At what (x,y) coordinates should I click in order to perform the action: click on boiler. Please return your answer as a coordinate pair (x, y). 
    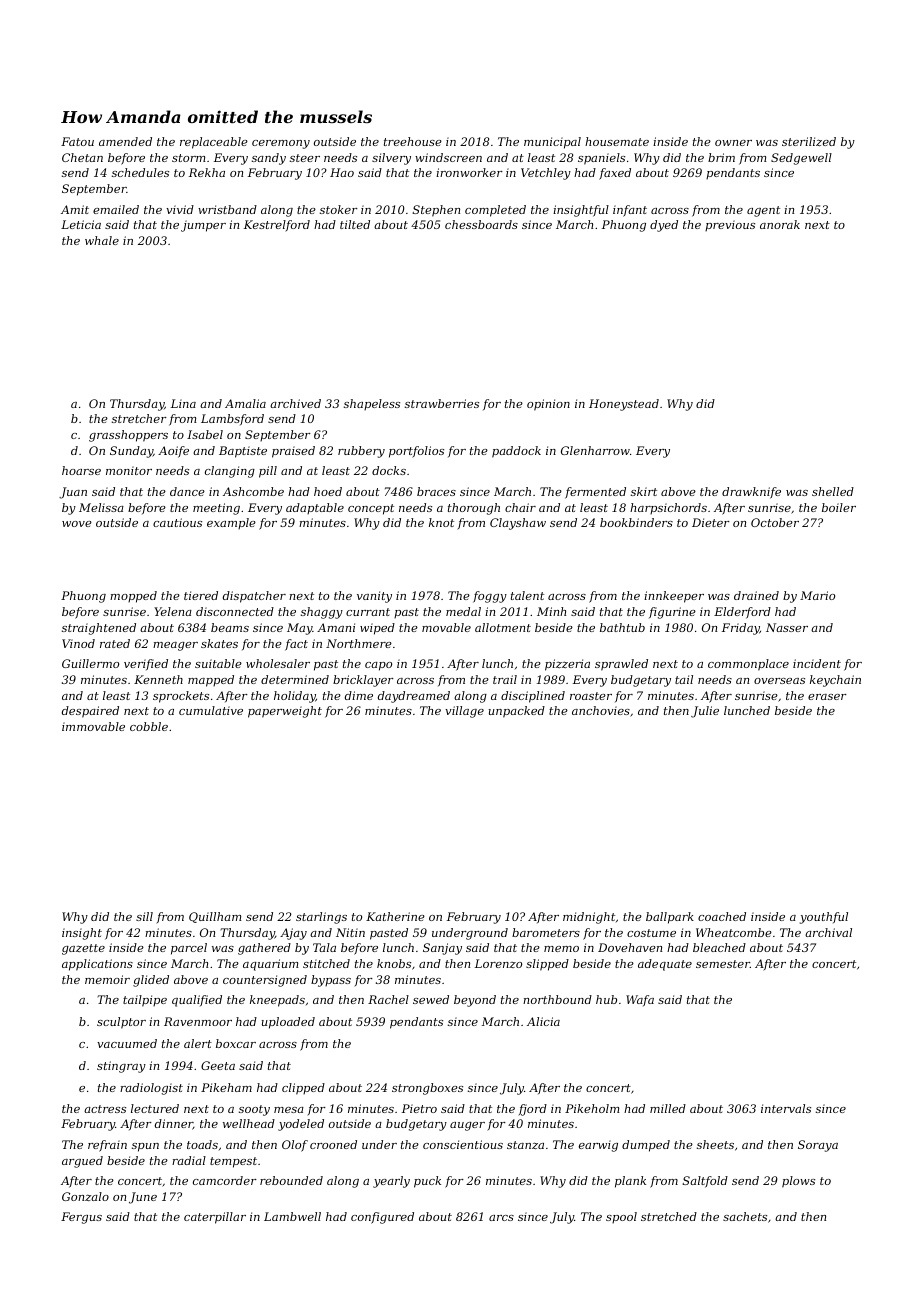
    Looking at the image, I should click on (839, 507).
